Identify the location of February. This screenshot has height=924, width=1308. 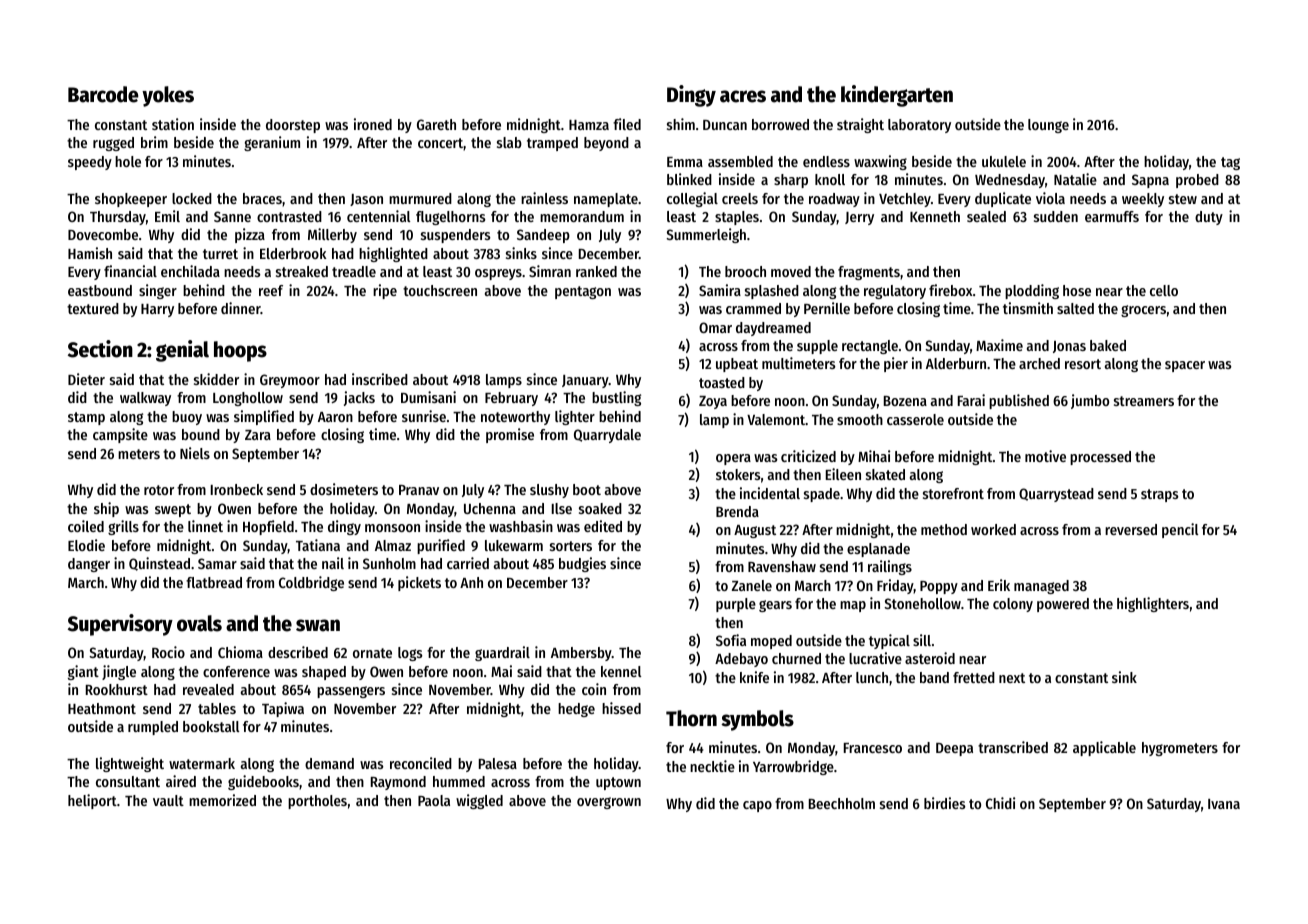
(511, 399).
